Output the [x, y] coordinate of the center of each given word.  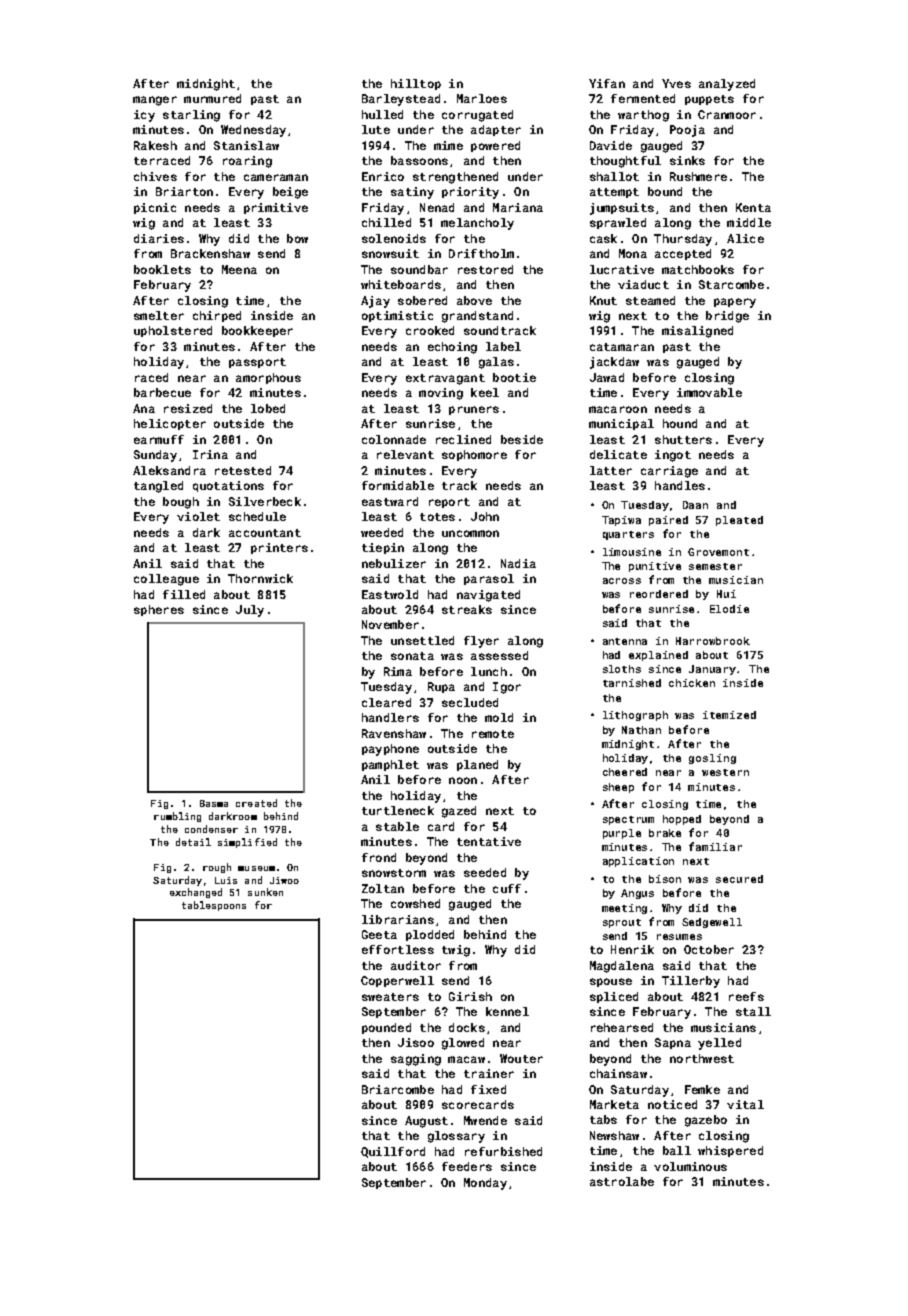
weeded [382, 532]
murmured [212, 98]
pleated [739, 521]
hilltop [416, 84]
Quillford [393, 1152]
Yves [676, 83]
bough [181, 503]
